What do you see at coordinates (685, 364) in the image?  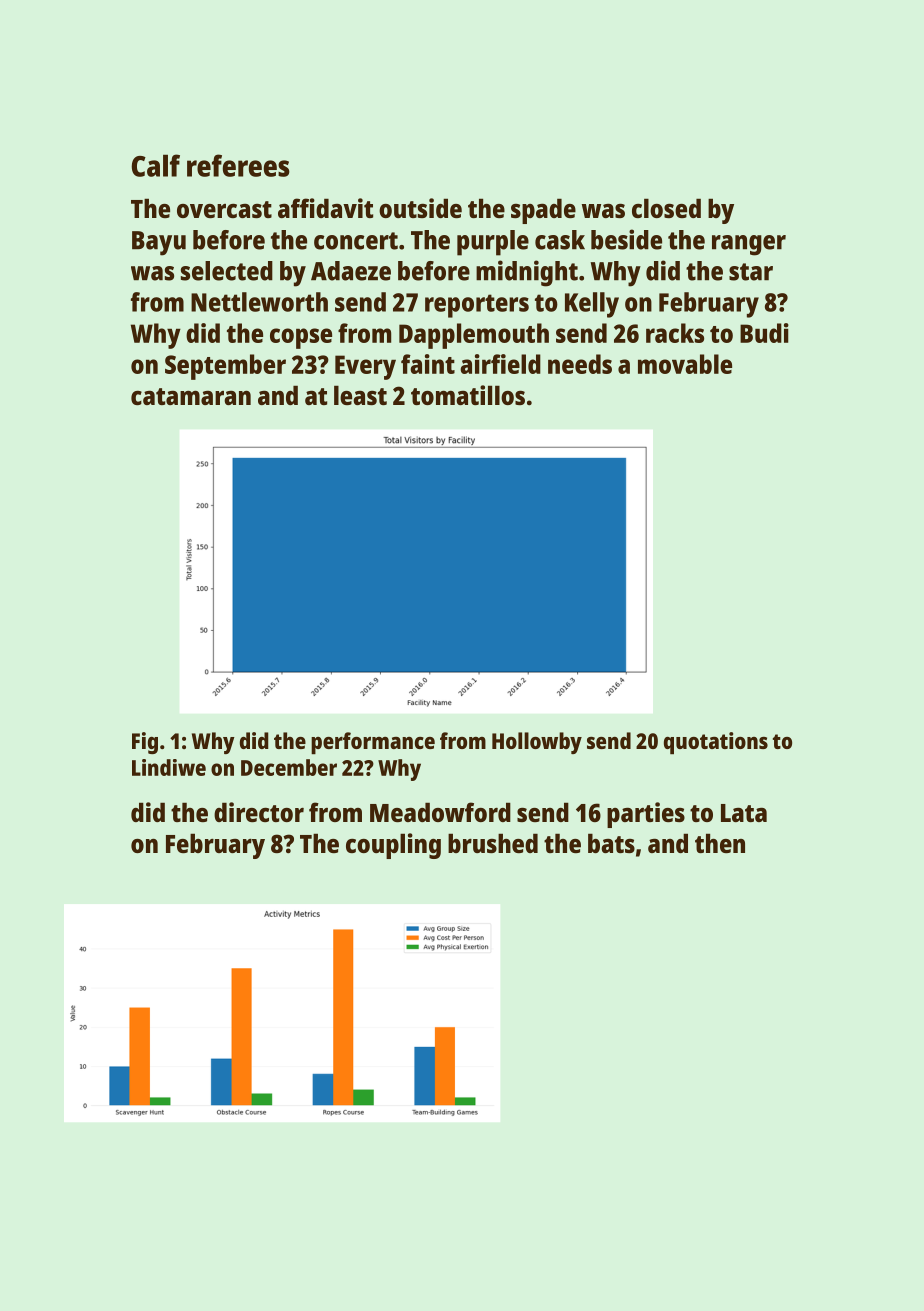 I see `movable` at bounding box center [685, 364].
